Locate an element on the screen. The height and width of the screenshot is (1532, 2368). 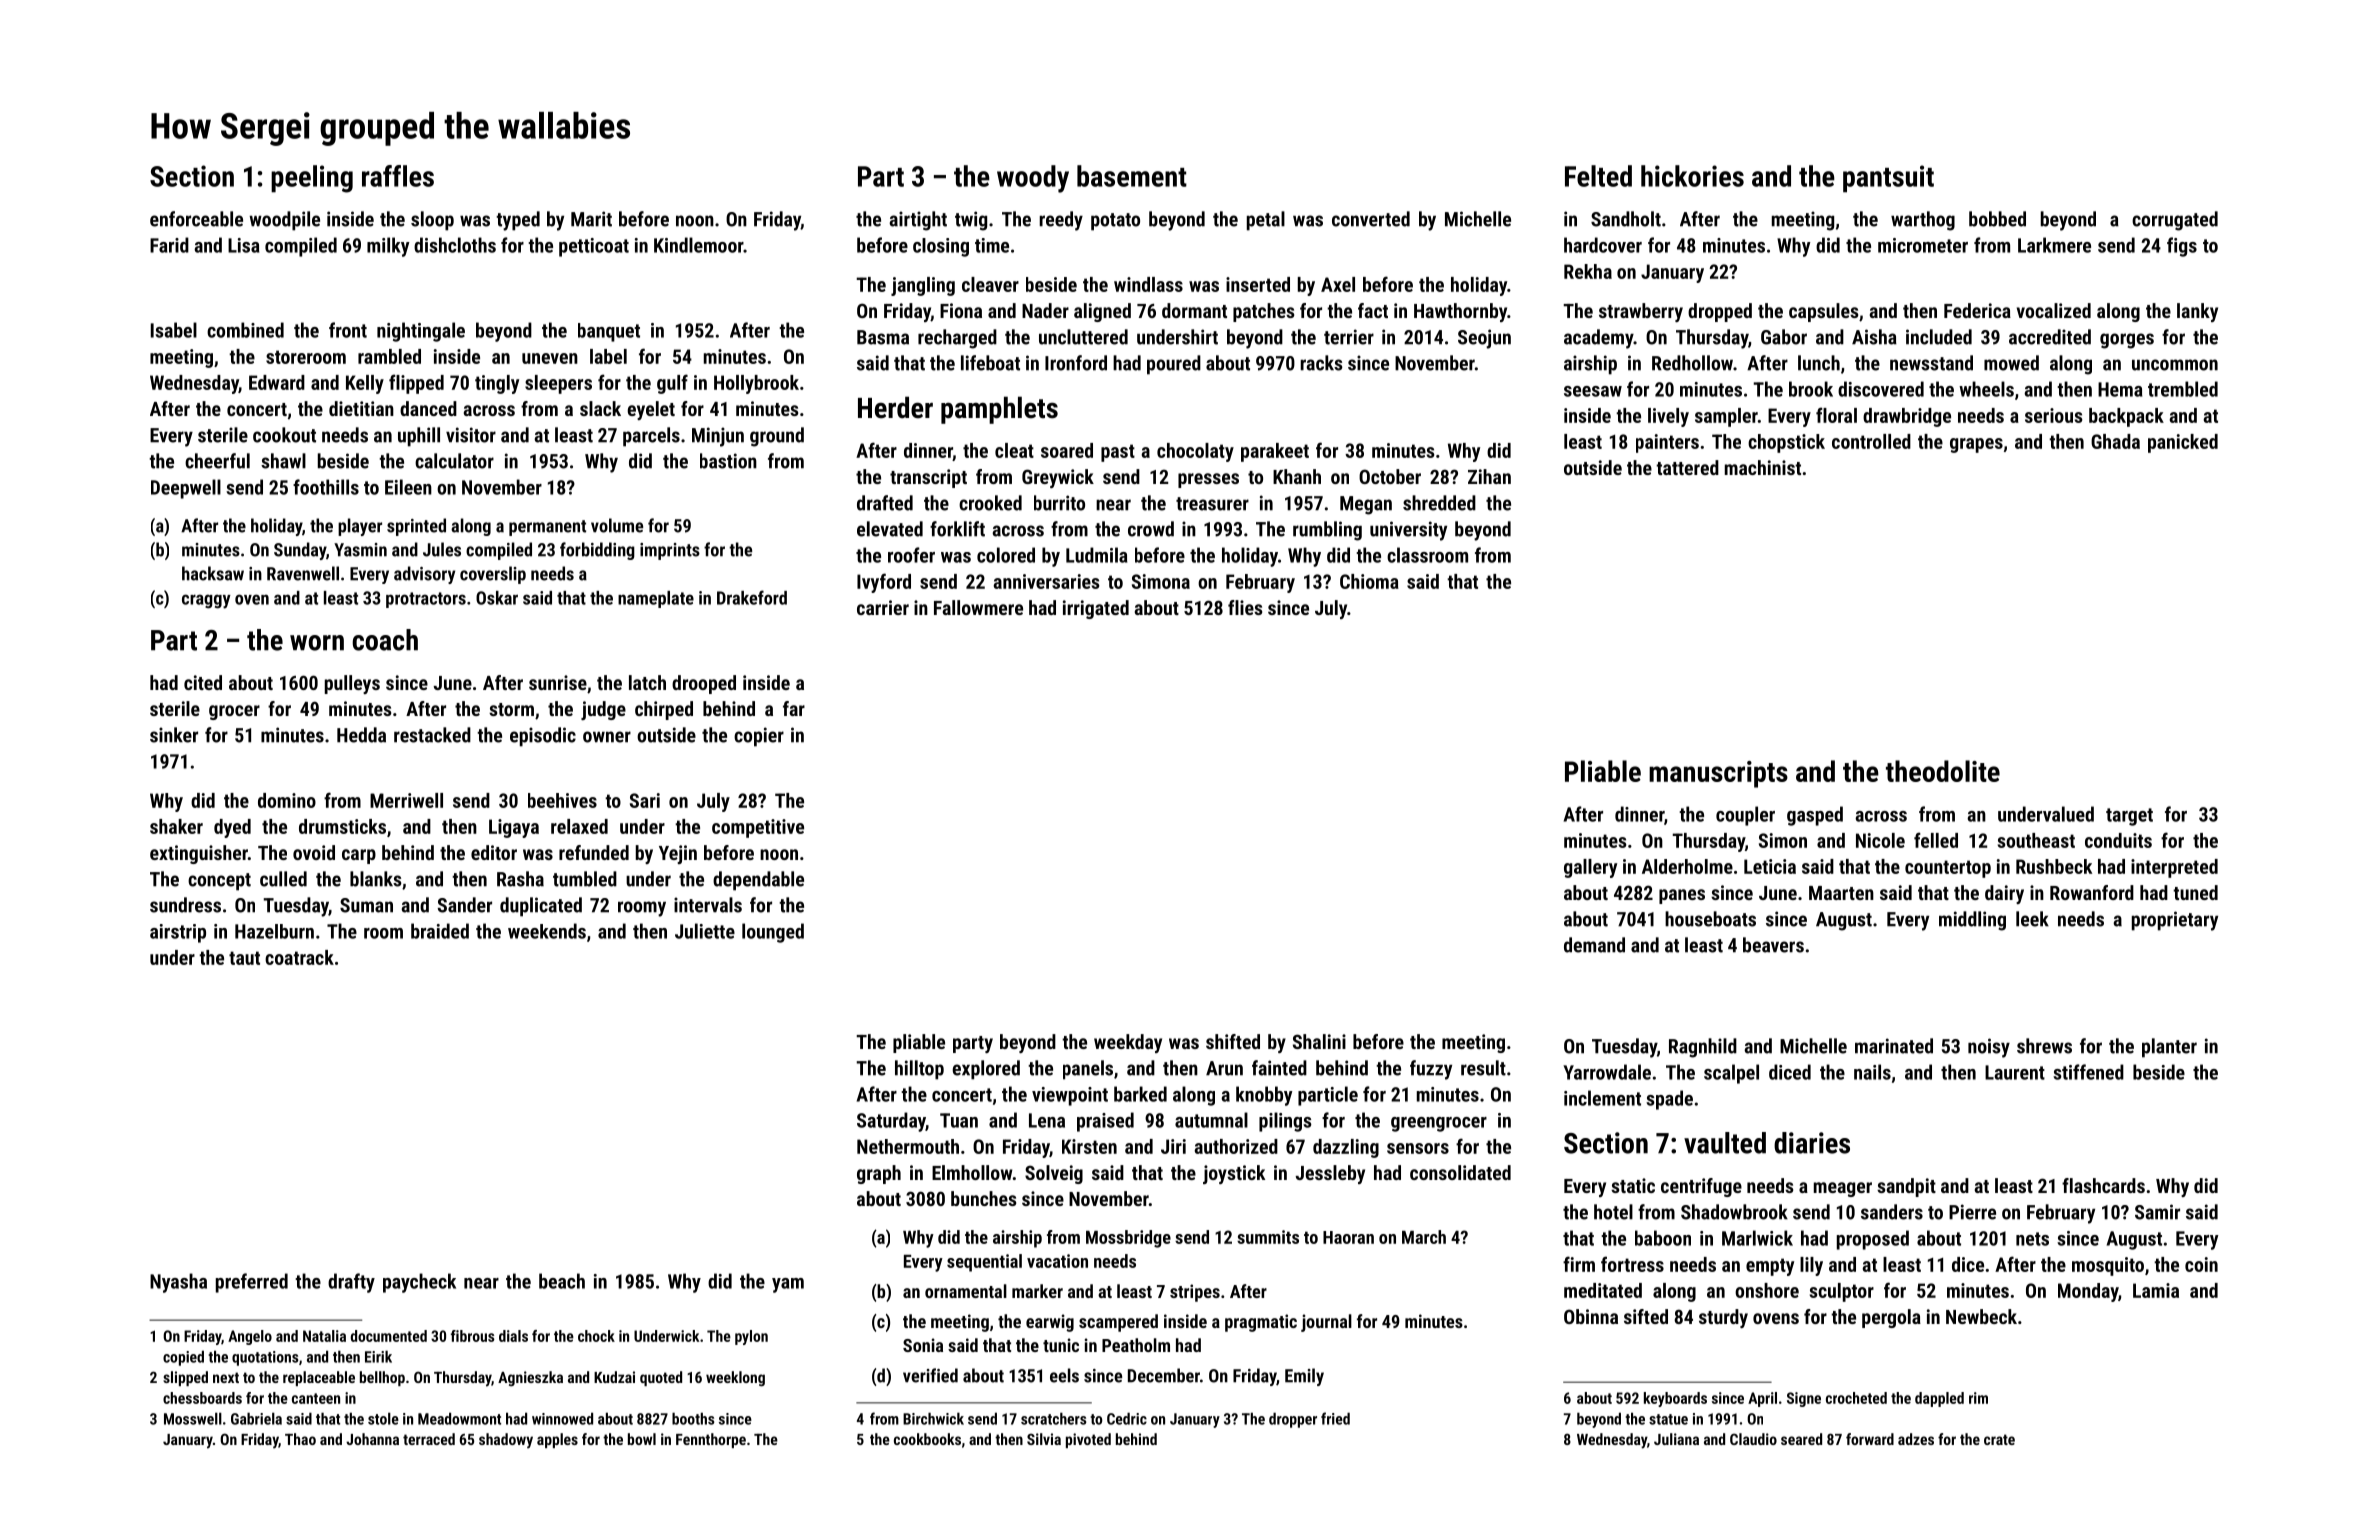
sinker is located at coordinates (174, 735).
